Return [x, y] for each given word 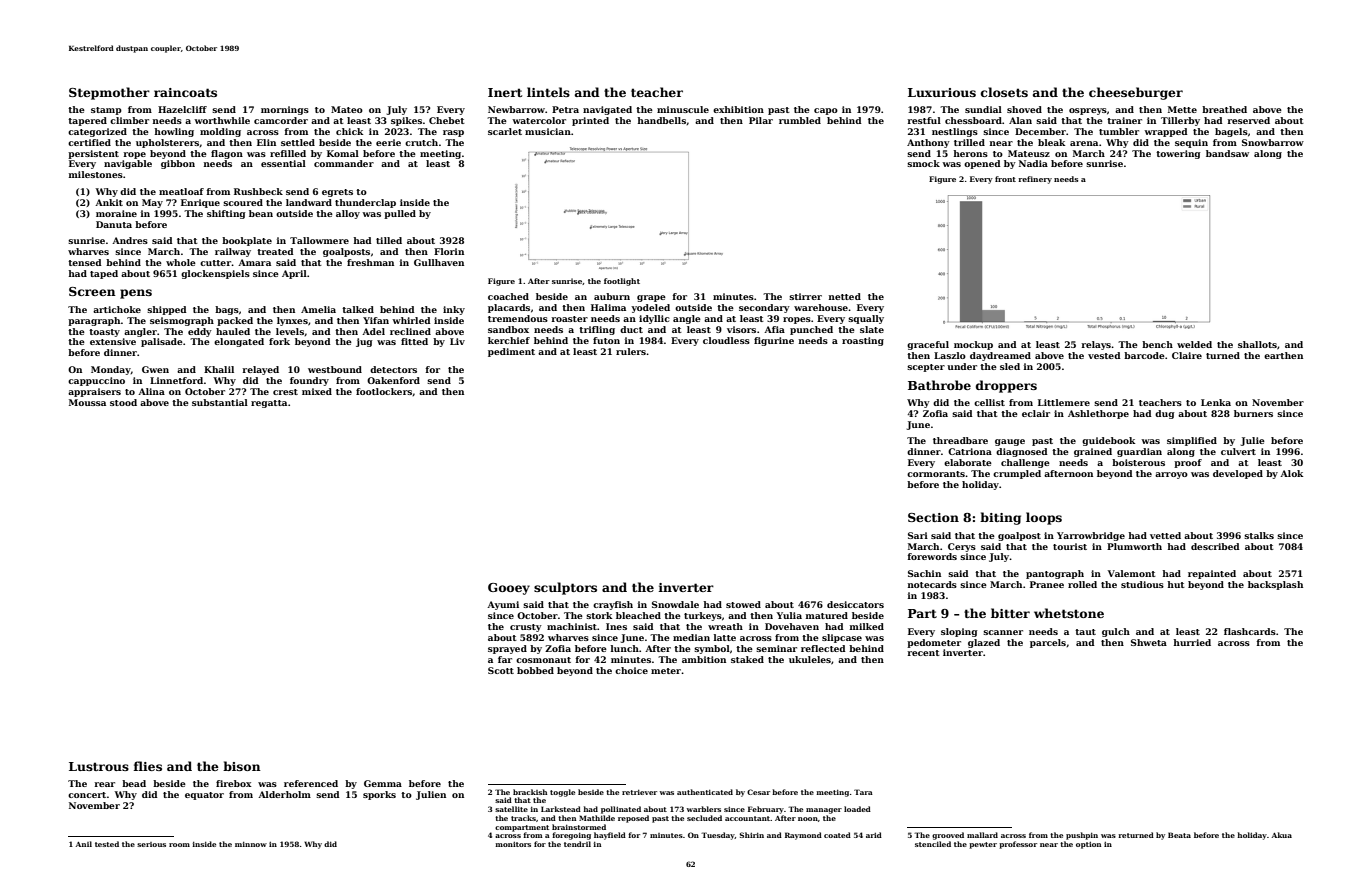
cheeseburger [1136, 93]
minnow [251, 844]
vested [1104, 355]
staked [747, 659]
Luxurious [942, 92]
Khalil [219, 369]
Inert [505, 92]
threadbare [960, 440]
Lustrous [99, 766]
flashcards [1250, 631]
